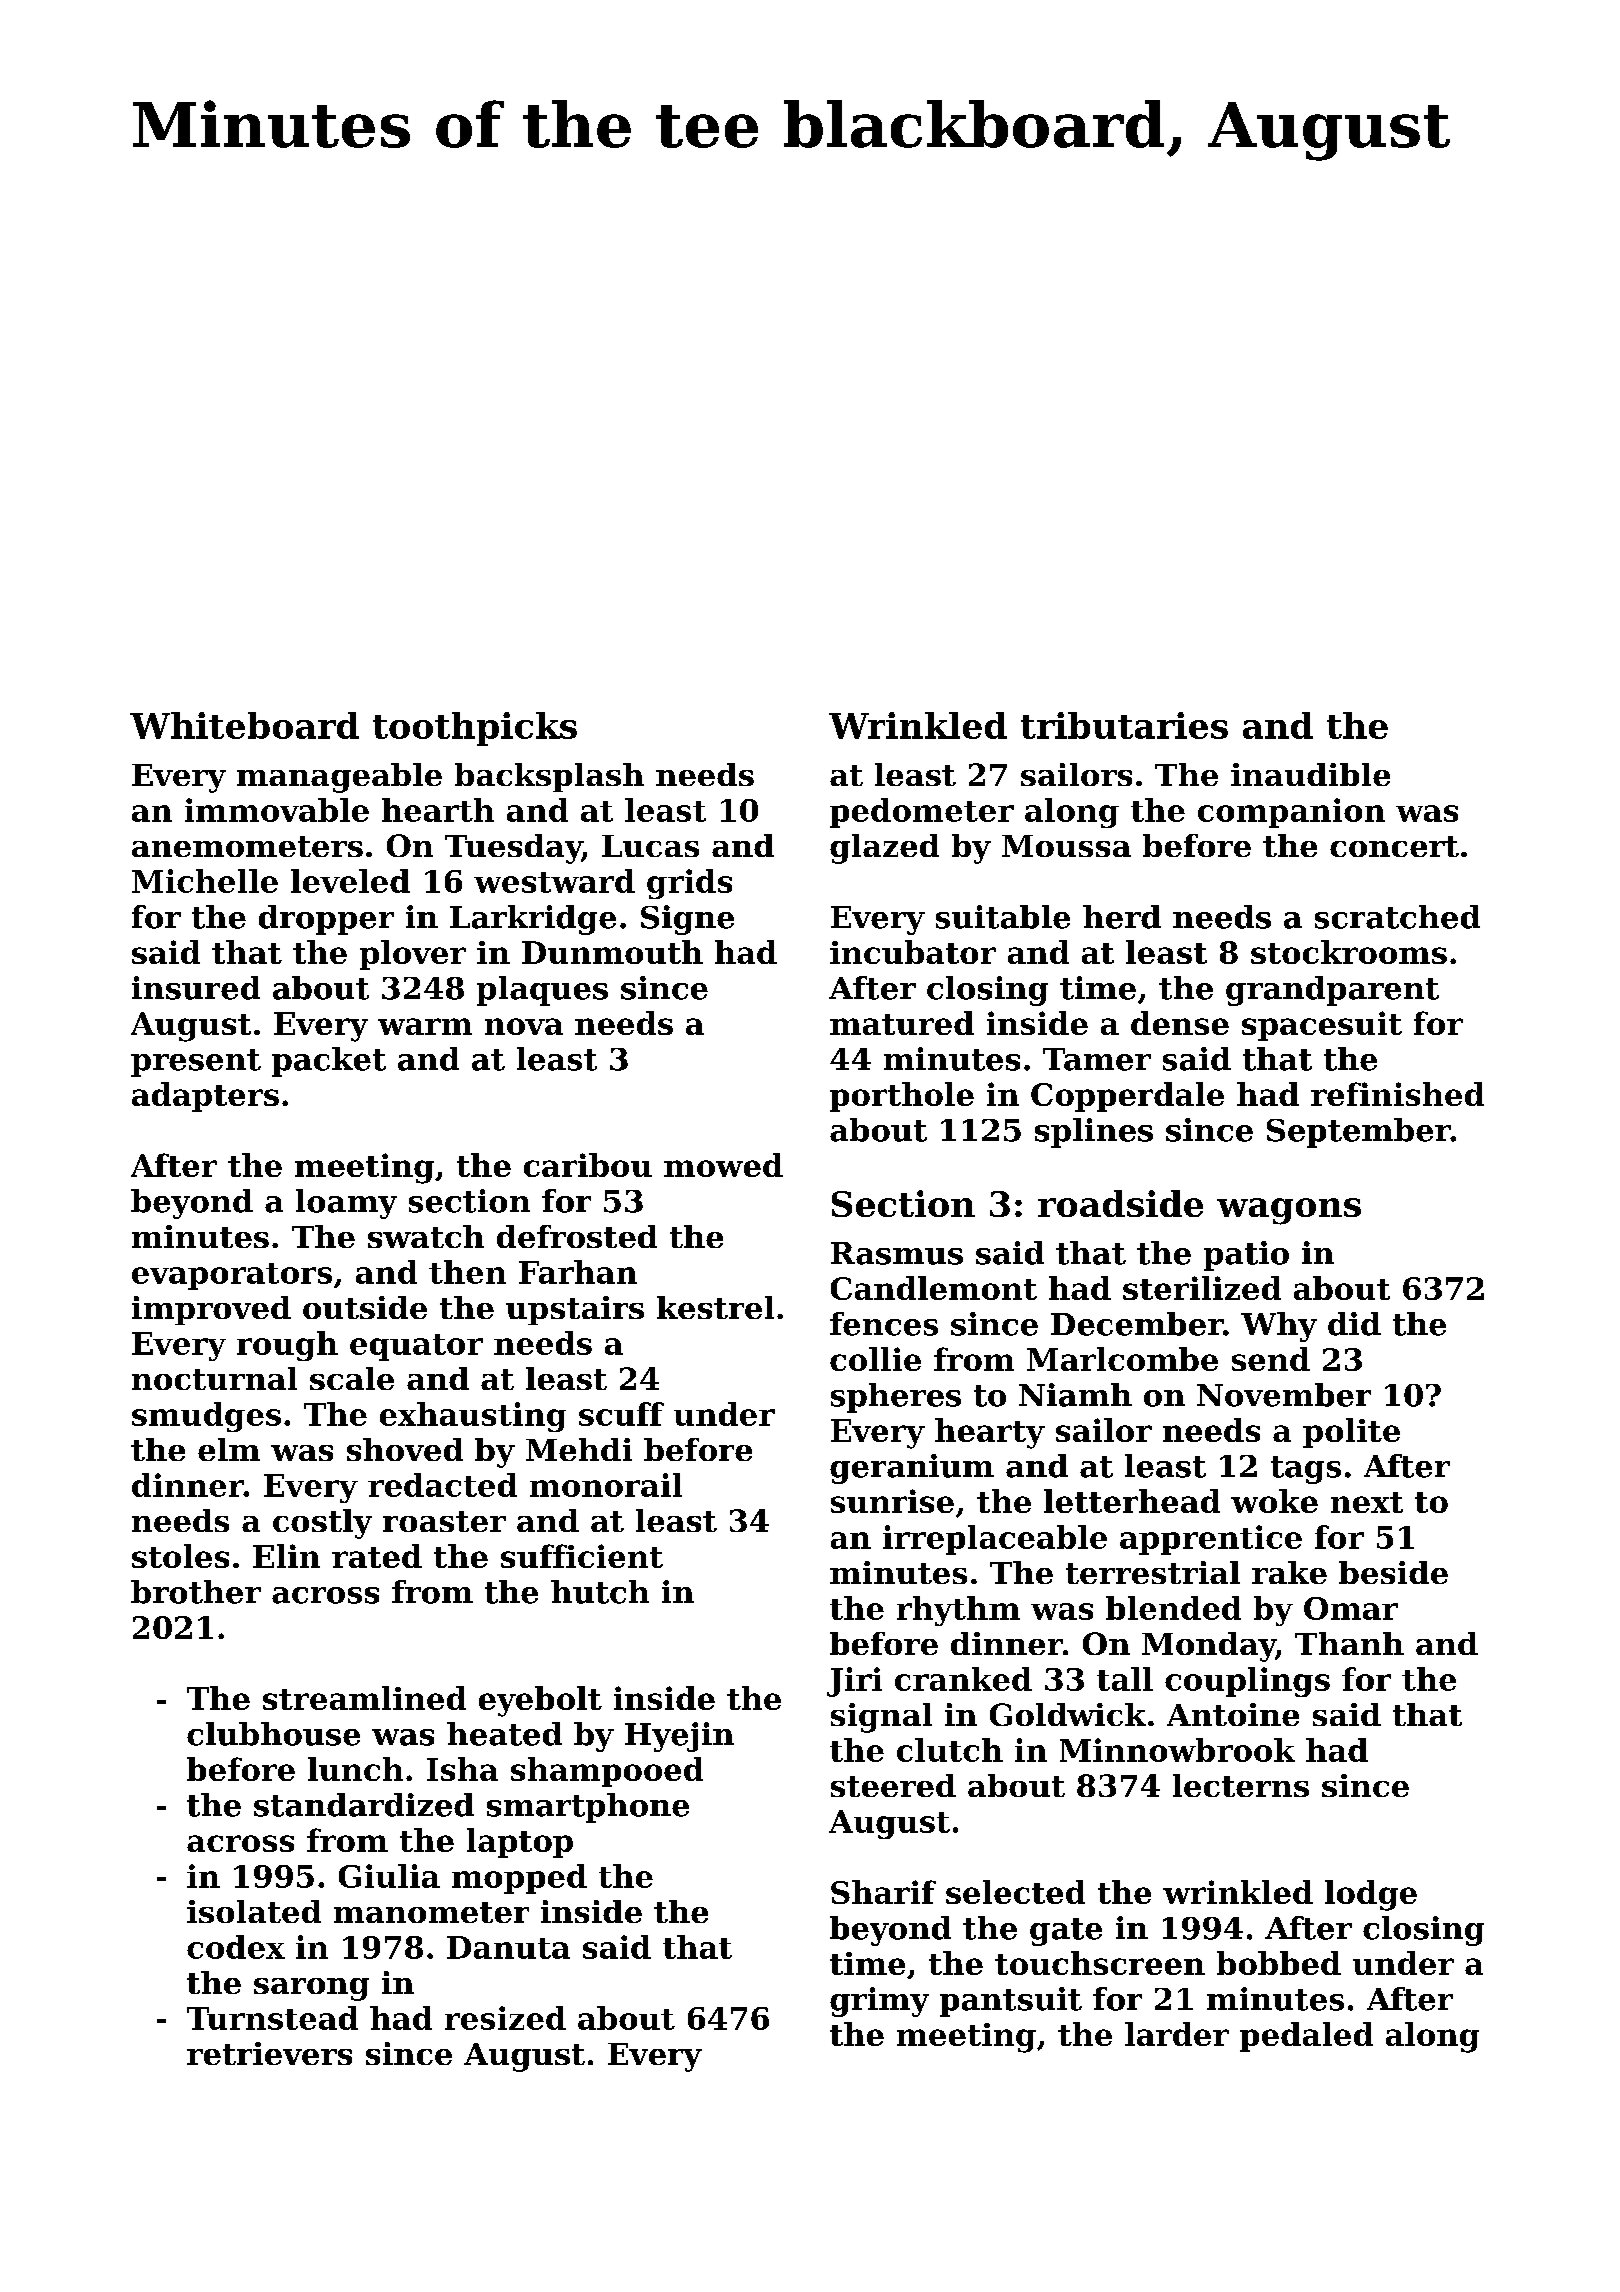  What do you see at coordinates (1322, 1026) in the document?
I see `spacesuit` at bounding box center [1322, 1026].
